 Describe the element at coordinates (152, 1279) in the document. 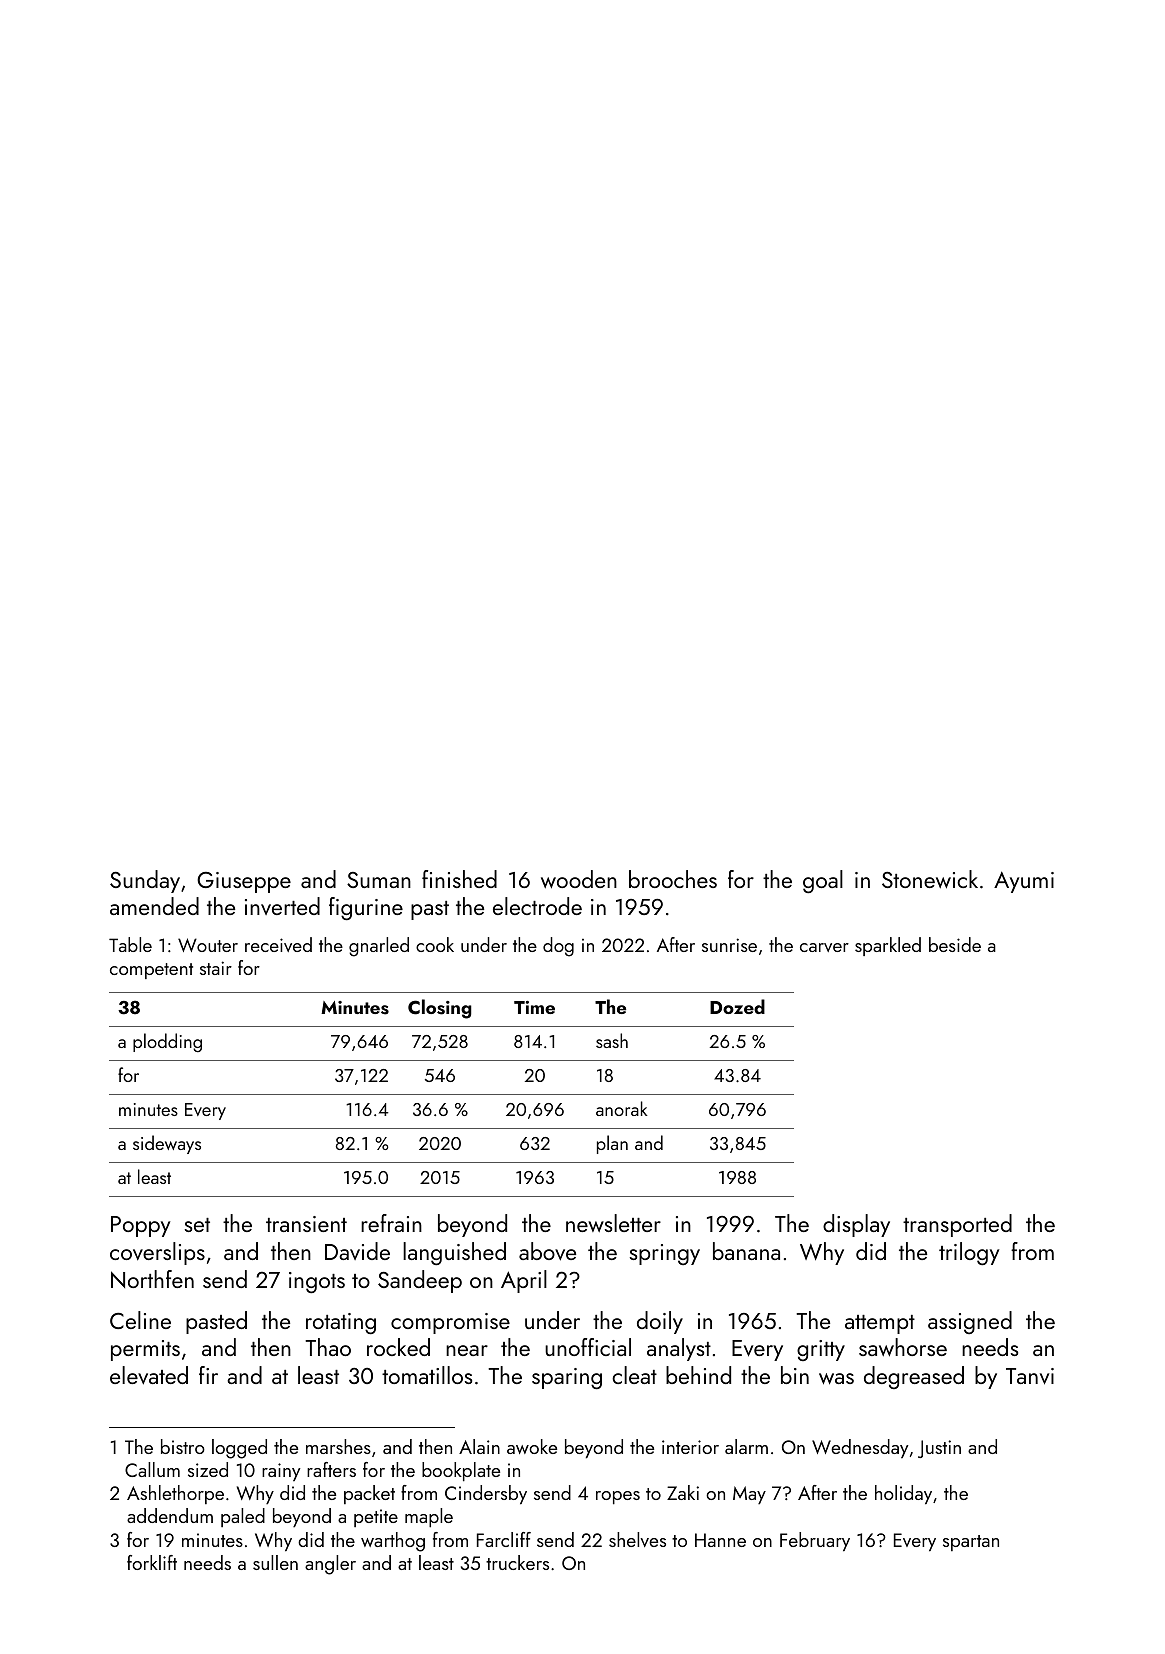

I see `Northfen` at that location.
